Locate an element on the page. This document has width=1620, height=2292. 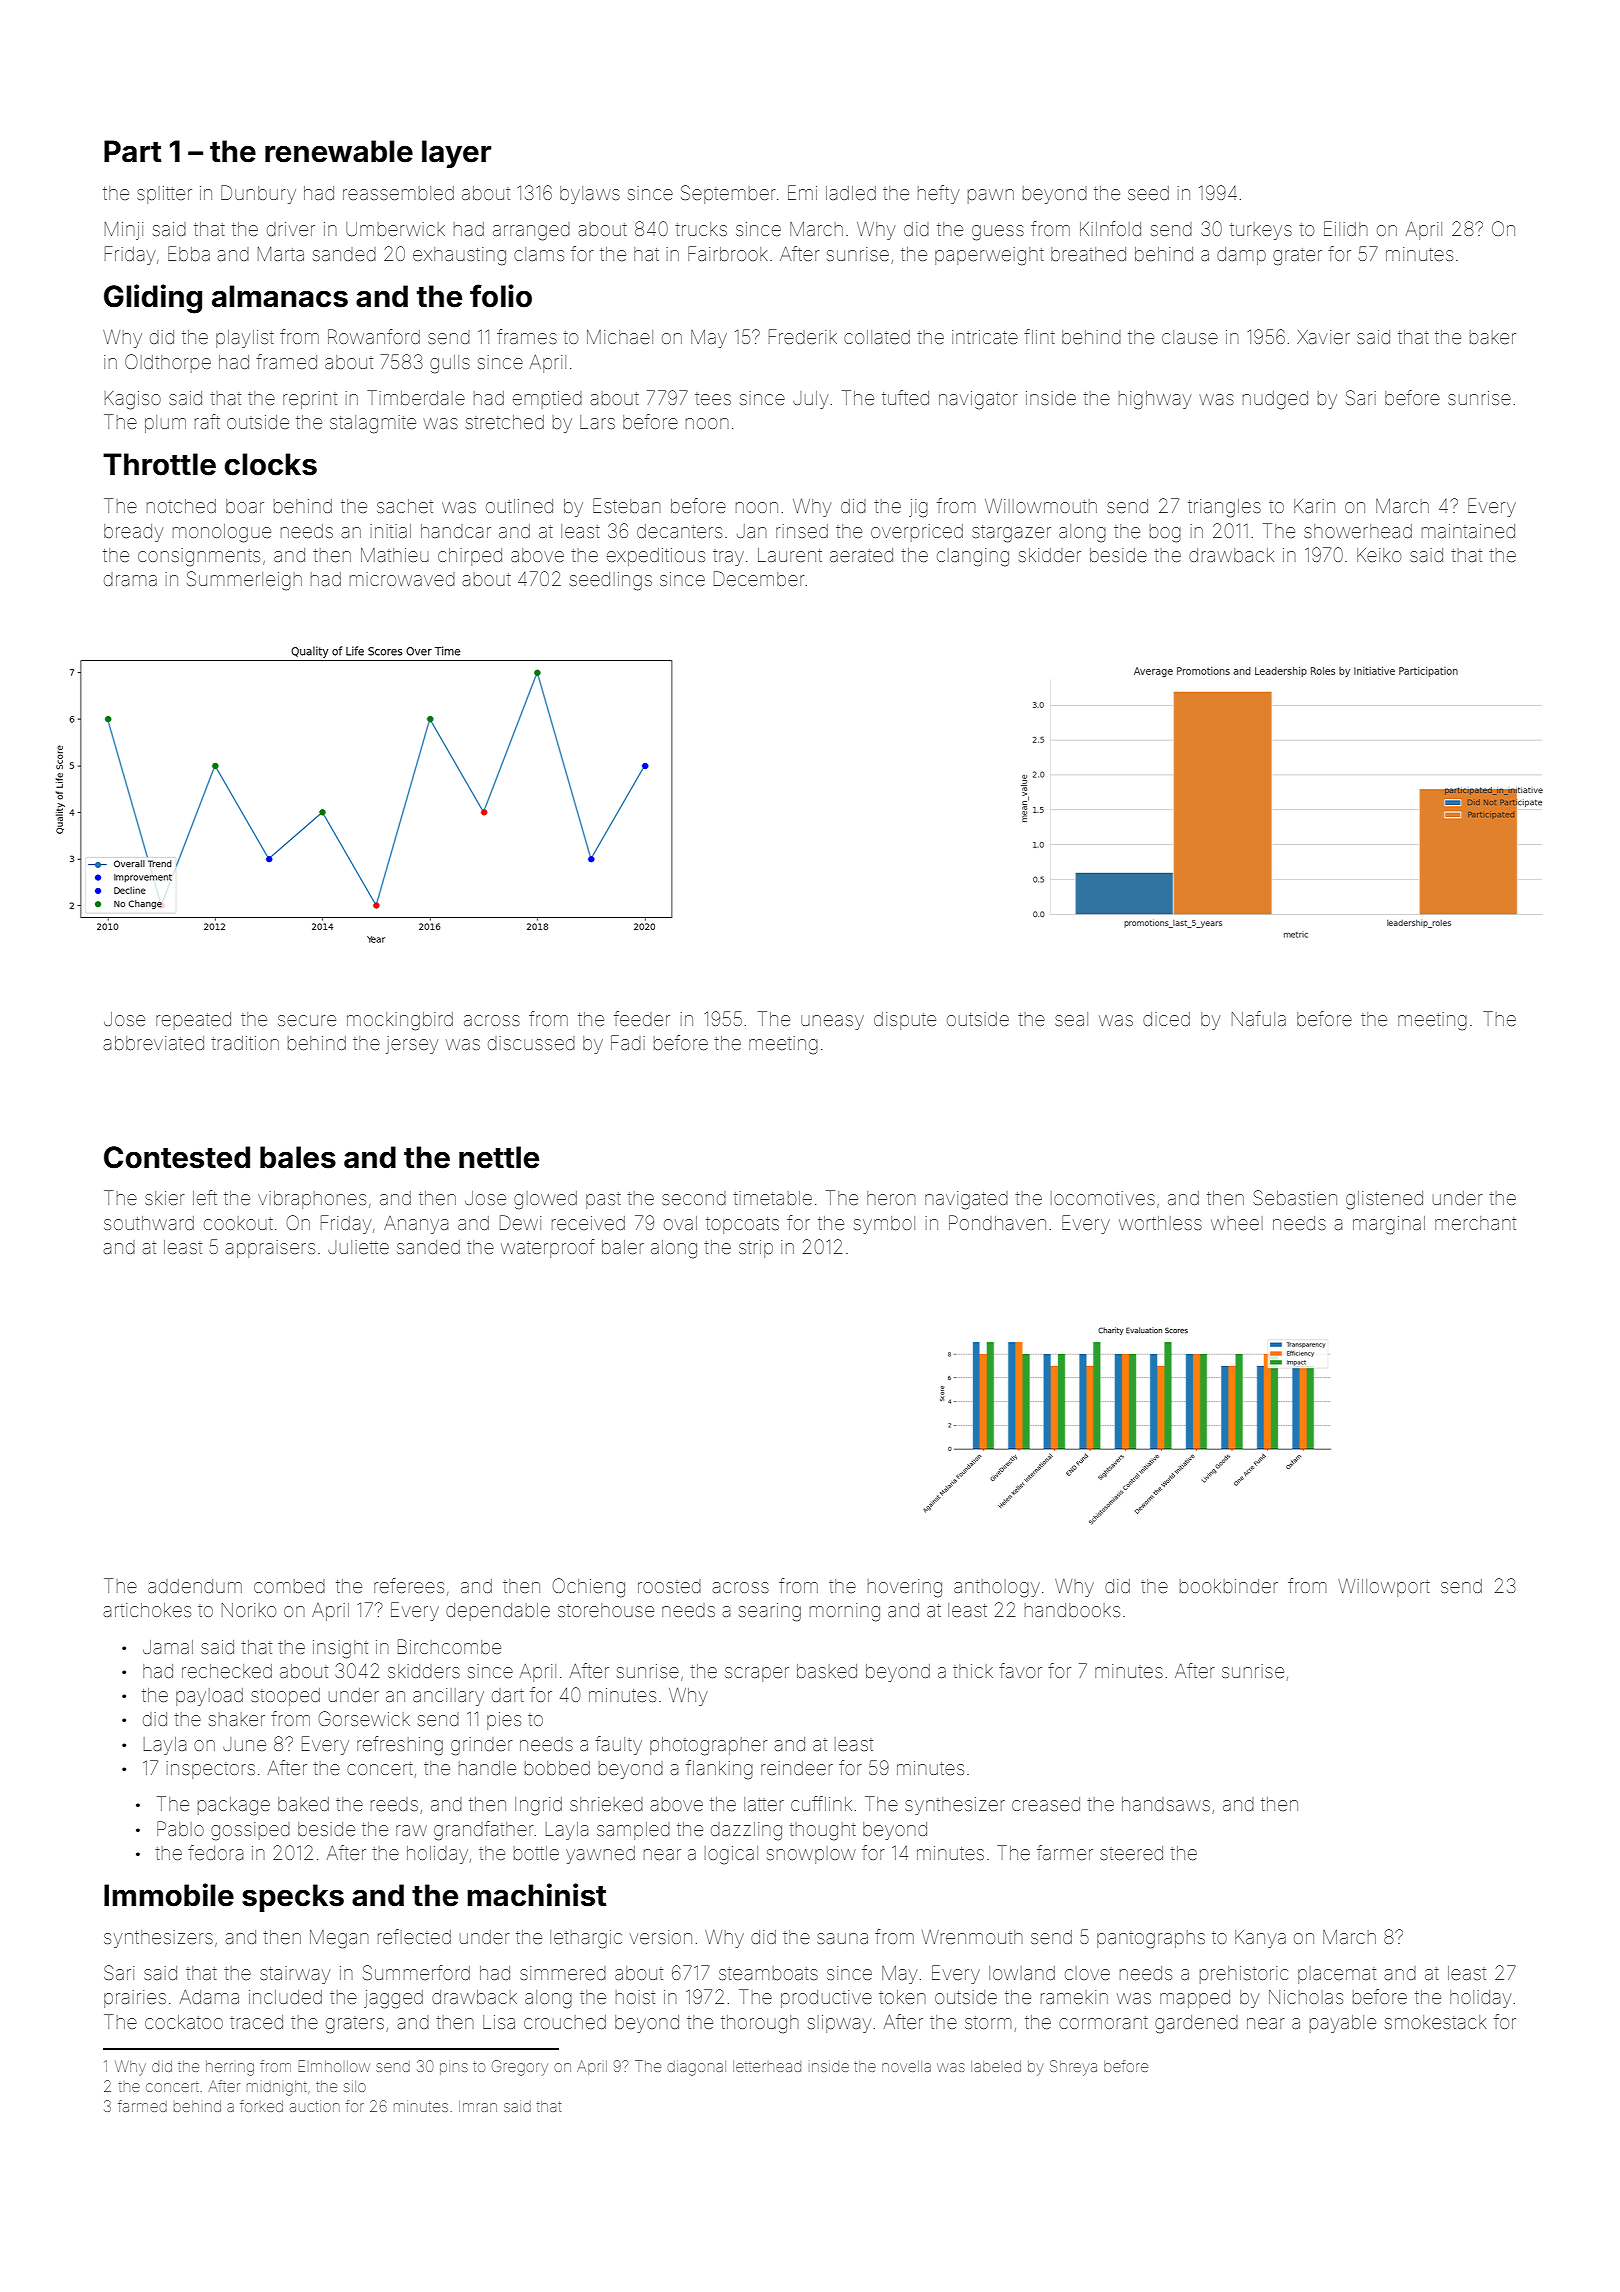
abbreviated is located at coordinates (153, 1043).
